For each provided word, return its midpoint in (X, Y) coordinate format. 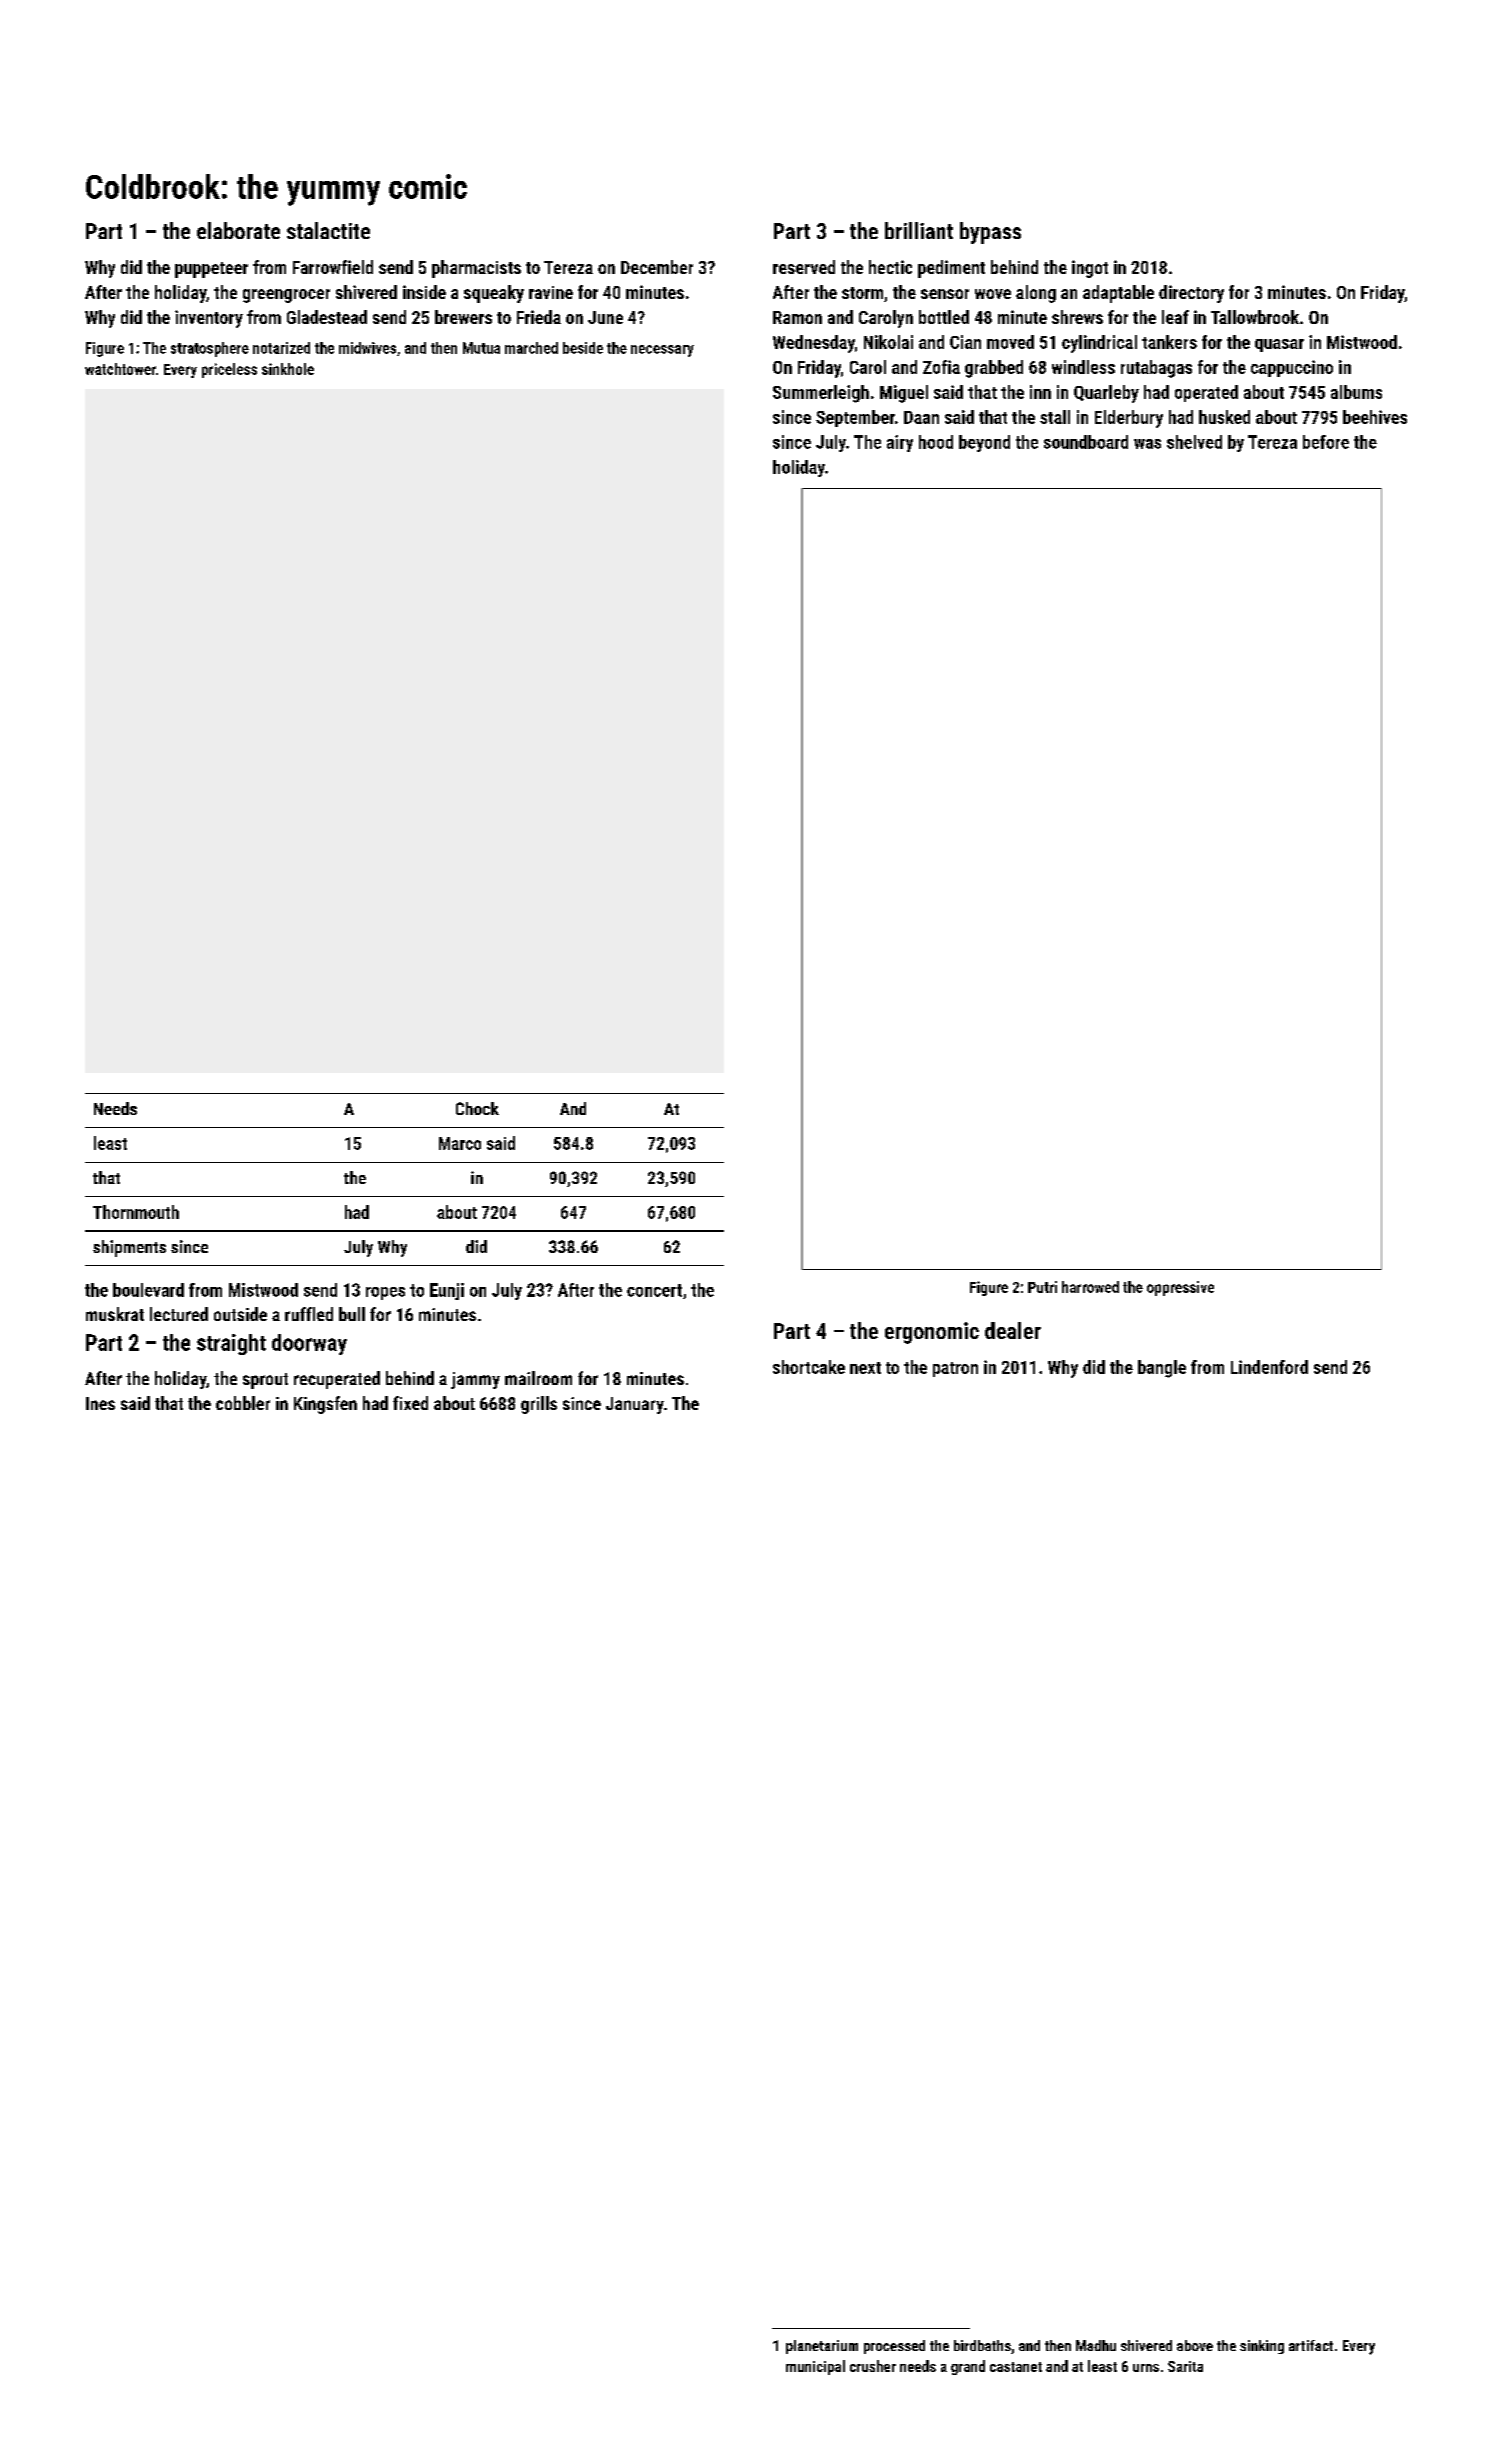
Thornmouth (136, 1212)
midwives (367, 348)
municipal (815, 2367)
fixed (410, 1403)
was (1147, 444)
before (1326, 442)
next (865, 1368)
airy (900, 443)
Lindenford (1269, 1367)
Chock (477, 1108)
